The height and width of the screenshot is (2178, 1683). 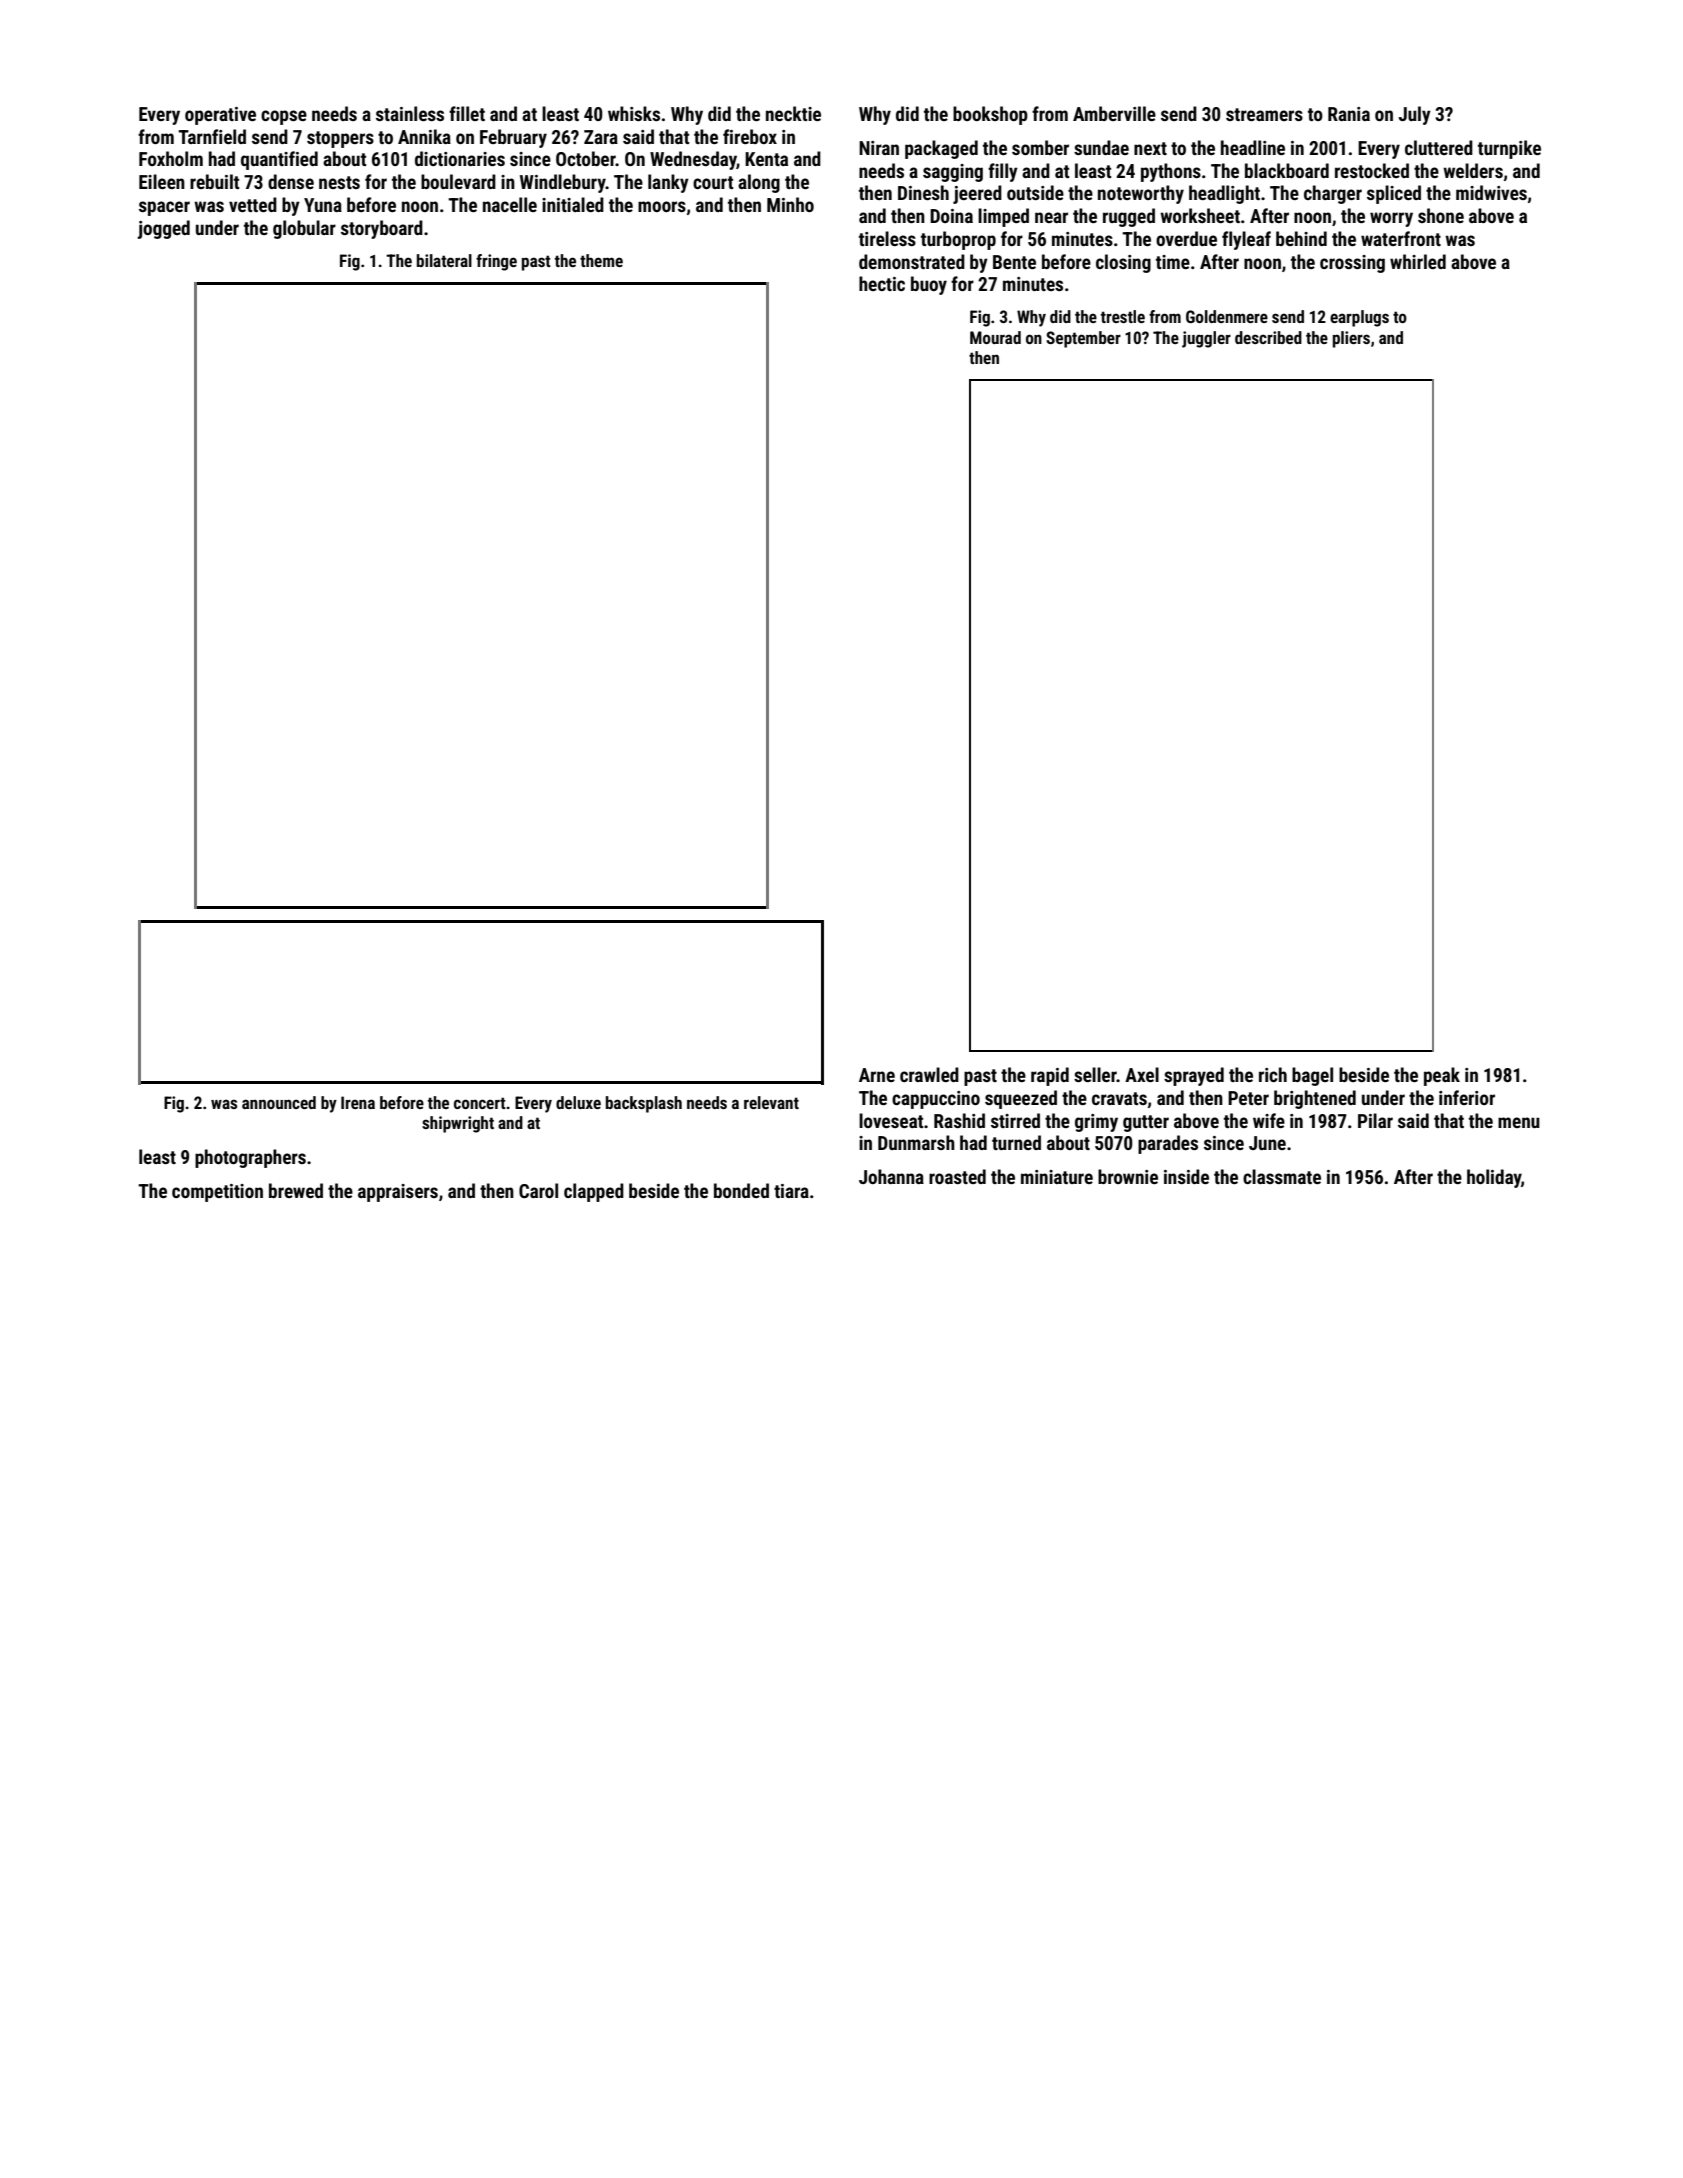 What do you see at coordinates (1441, 215) in the screenshot?
I see `shone` at bounding box center [1441, 215].
